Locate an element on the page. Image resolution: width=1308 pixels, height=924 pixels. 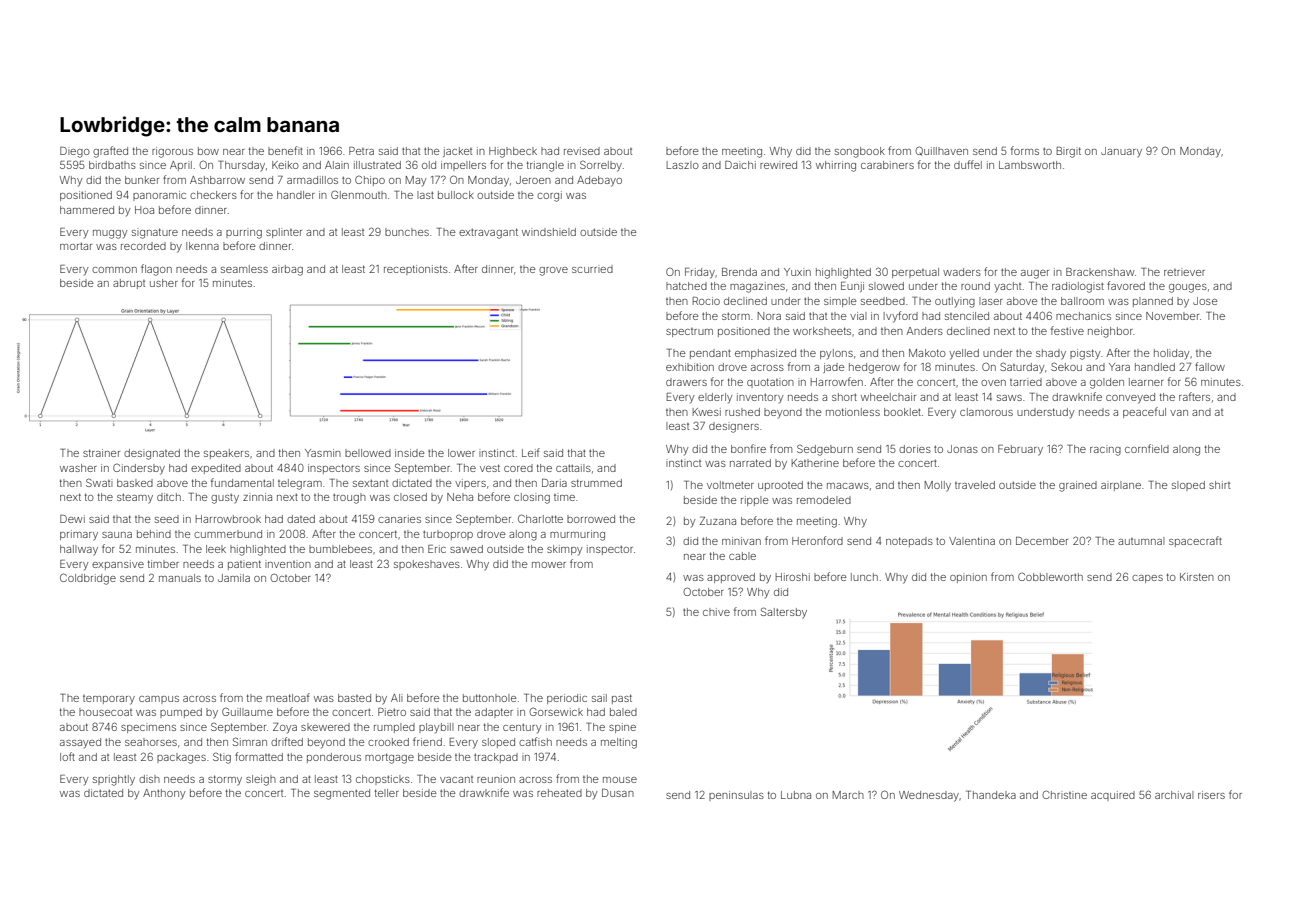
risers is located at coordinates (1211, 795).
